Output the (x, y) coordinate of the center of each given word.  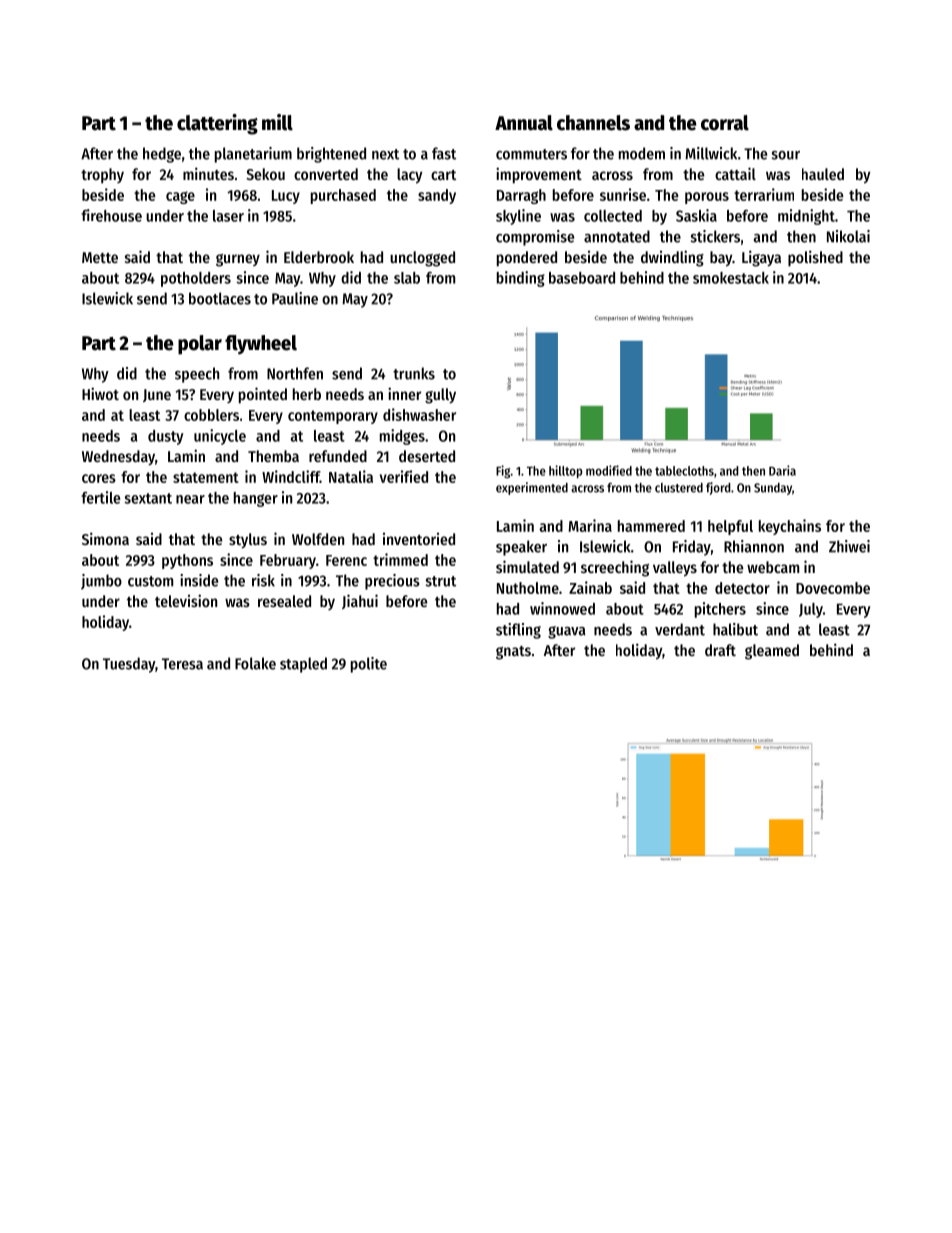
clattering (217, 124)
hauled (823, 174)
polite (369, 665)
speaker (521, 548)
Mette (100, 257)
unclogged (422, 259)
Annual (524, 123)
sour (785, 155)
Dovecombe (833, 588)
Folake (255, 663)
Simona (105, 538)
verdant (680, 629)
